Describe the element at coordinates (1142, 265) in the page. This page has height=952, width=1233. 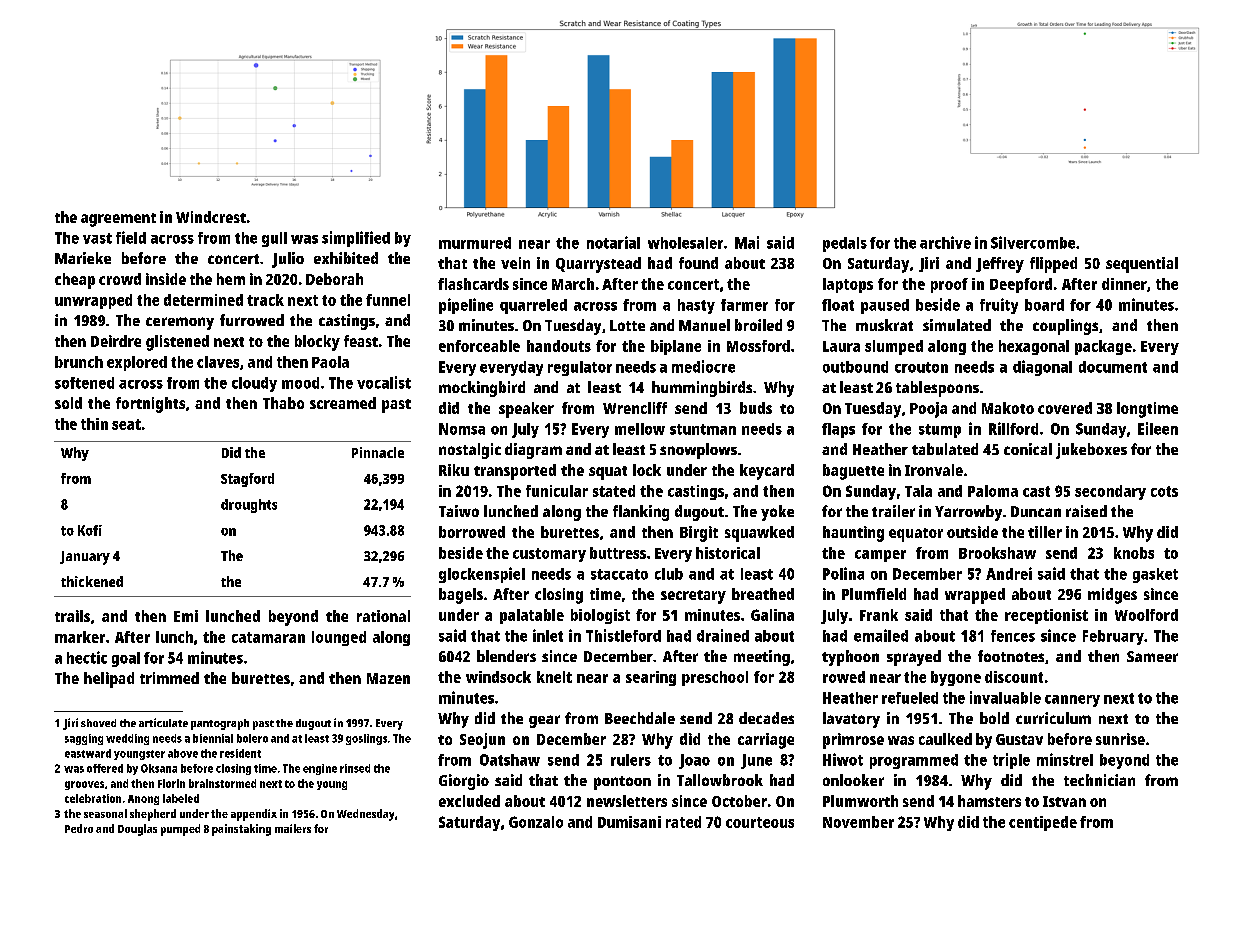
I see `sequential` at that location.
